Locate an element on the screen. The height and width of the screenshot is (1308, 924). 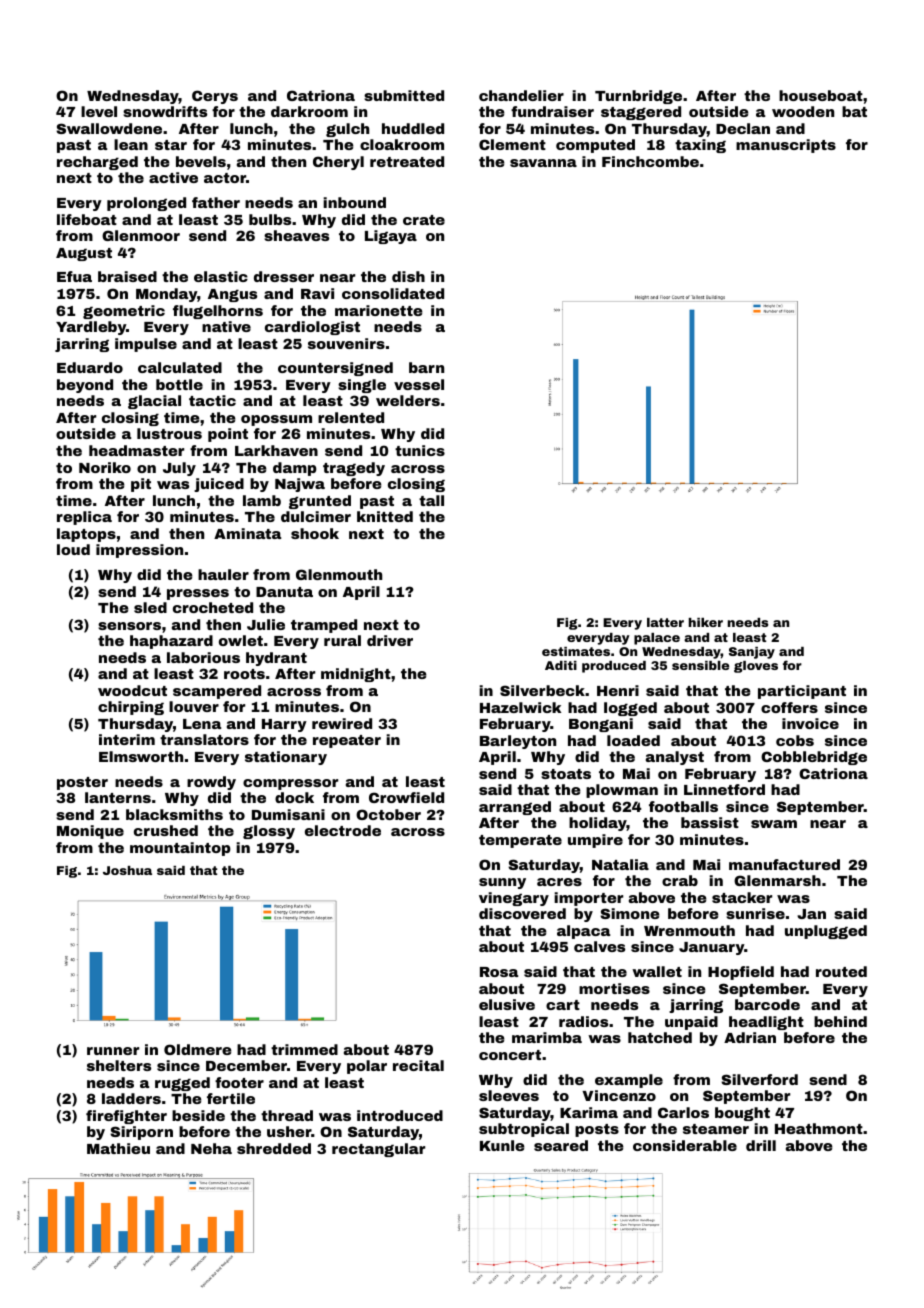
woodcut is located at coordinates (132, 690).
